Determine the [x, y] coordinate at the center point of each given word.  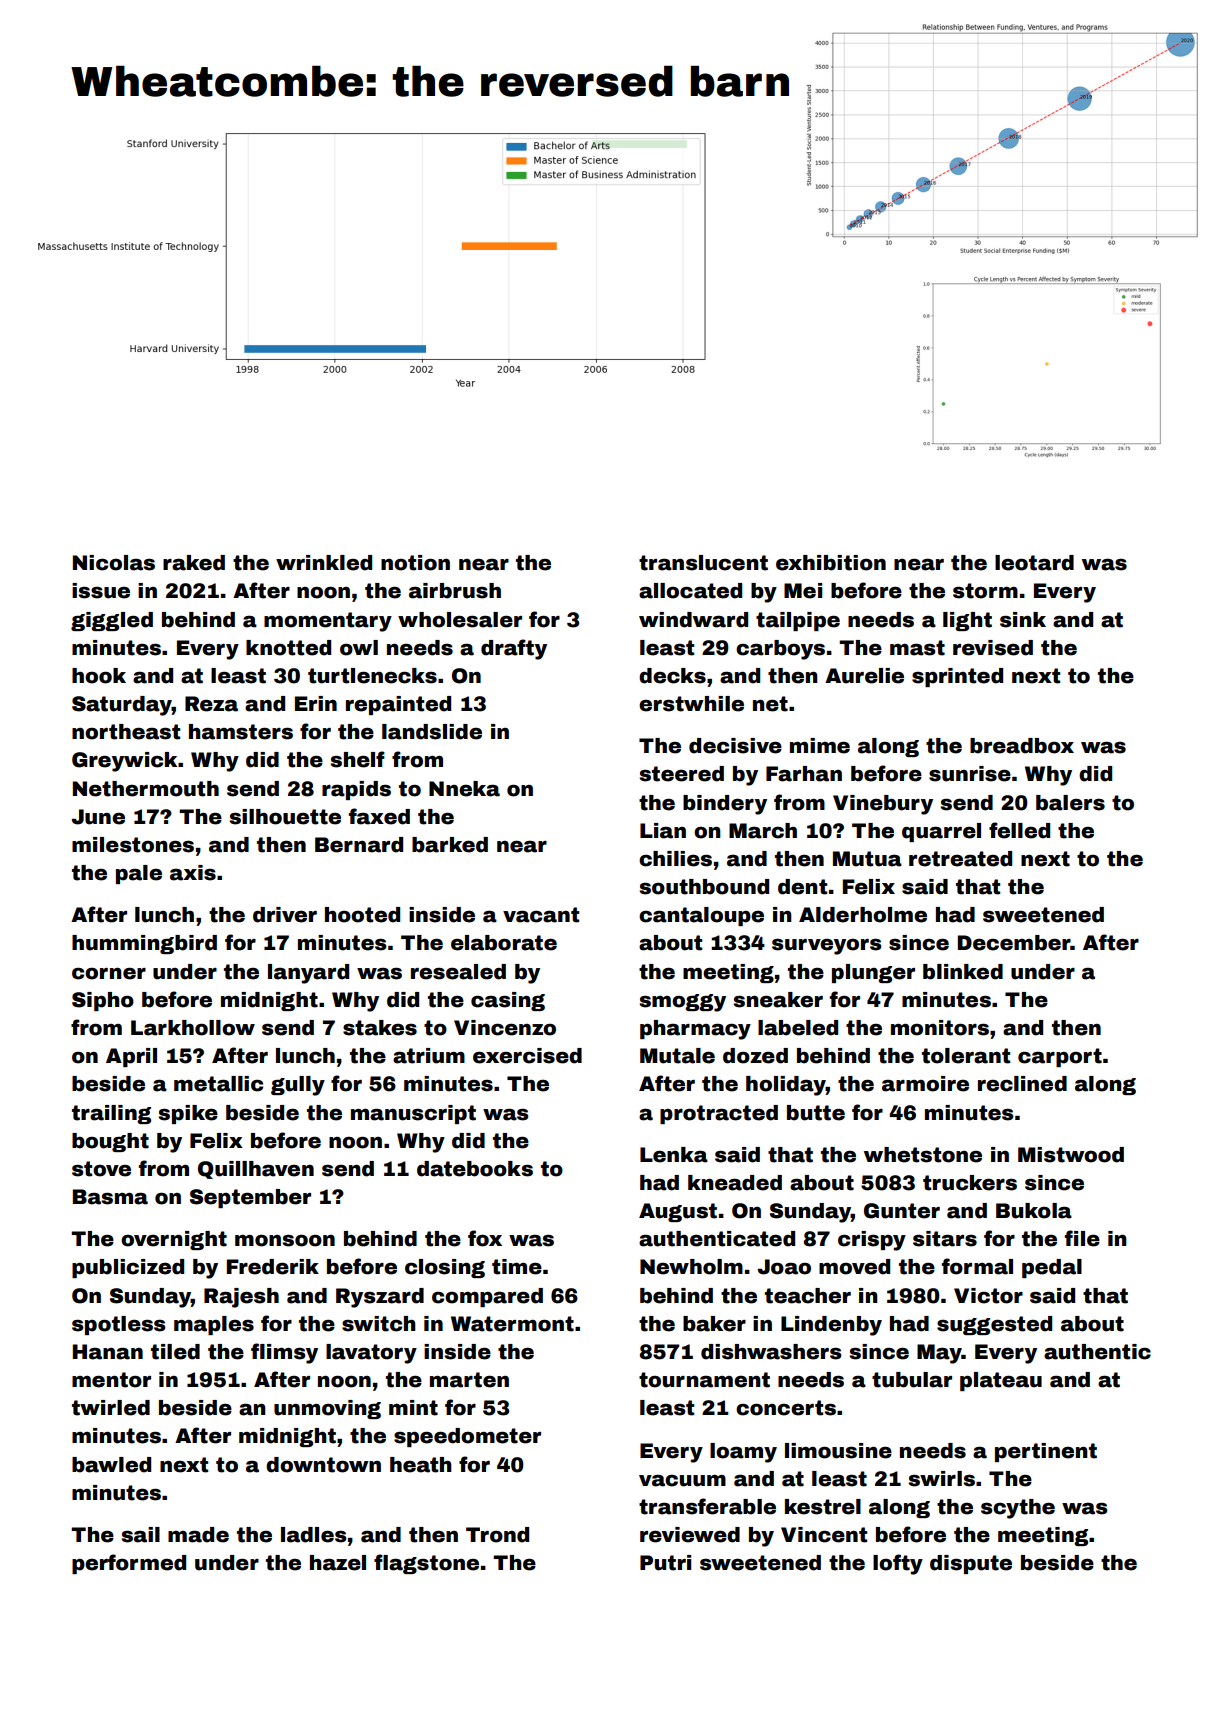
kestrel [823, 1507]
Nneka [464, 789]
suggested [994, 1325]
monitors [940, 1028]
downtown [323, 1465]
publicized [128, 1268]
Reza [211, 704]
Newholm [691, 1267]
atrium [429, 1056]
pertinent [1046, 1452]
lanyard [308, 974]
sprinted [957, 677]
